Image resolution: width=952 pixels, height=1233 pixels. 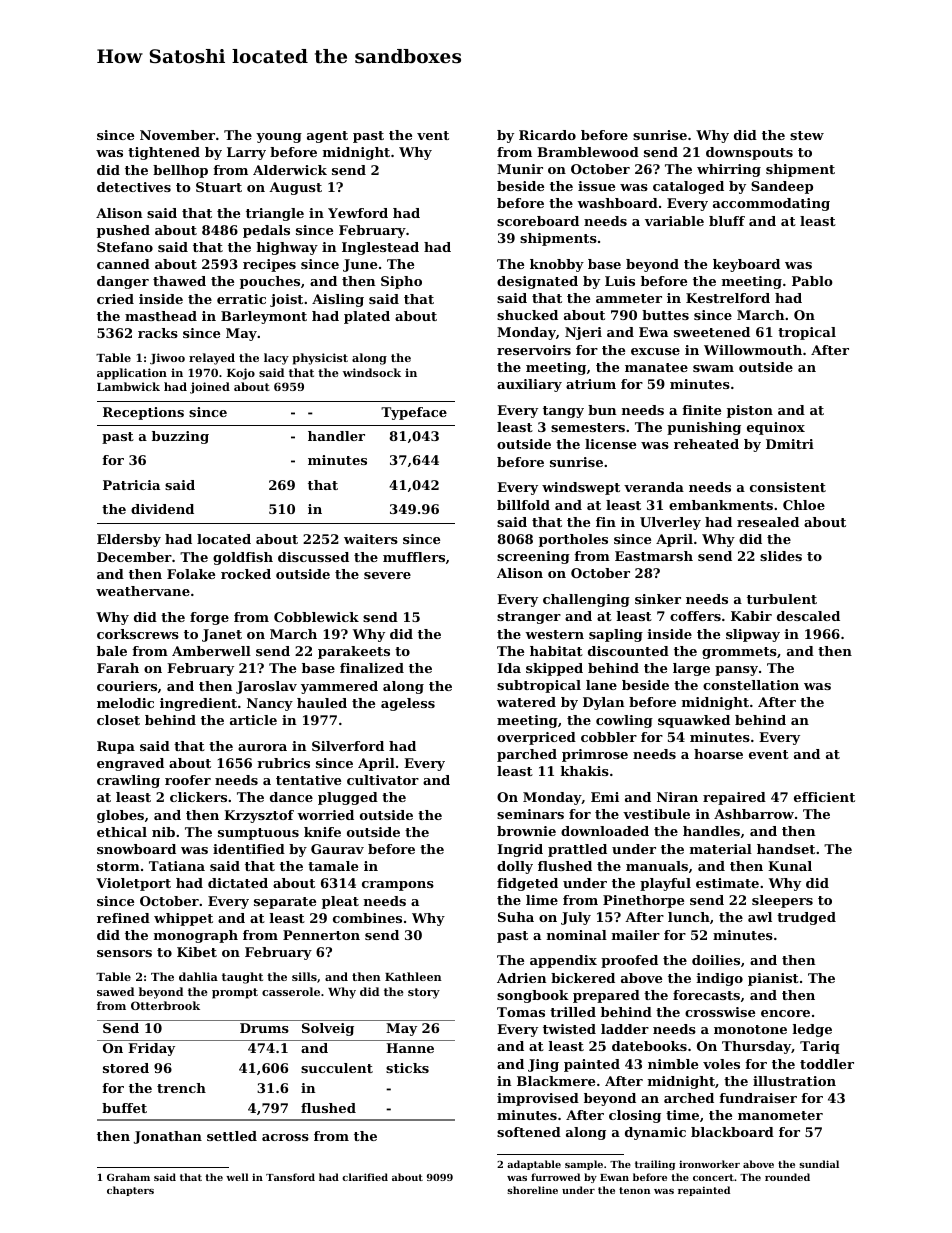 What do you see at coordinates (327, 137) in the image?
I see `agent` at bounding box center [327, 137].
